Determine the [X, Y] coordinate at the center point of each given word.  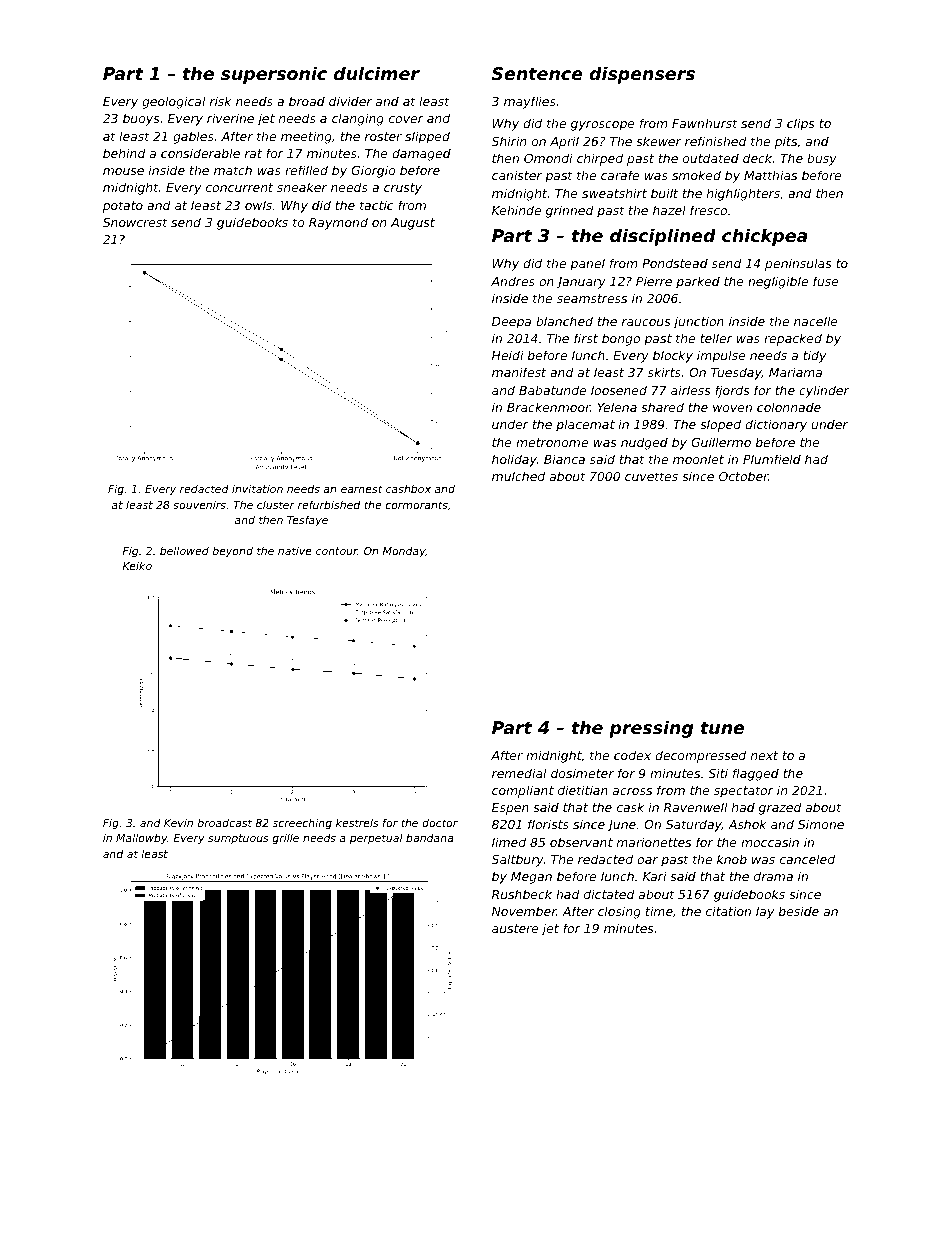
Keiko [137, 565]
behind [124, 153]
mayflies [530, 102]
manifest [519, 372]
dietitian [583, 790]
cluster [276, 505]
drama [773, 876]
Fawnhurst [705, 123]
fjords [732, 391]
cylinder [824, 391]
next [764, 755]
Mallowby [141, 839]
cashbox [408, 488]
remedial [519, 773]
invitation [257, 488]
